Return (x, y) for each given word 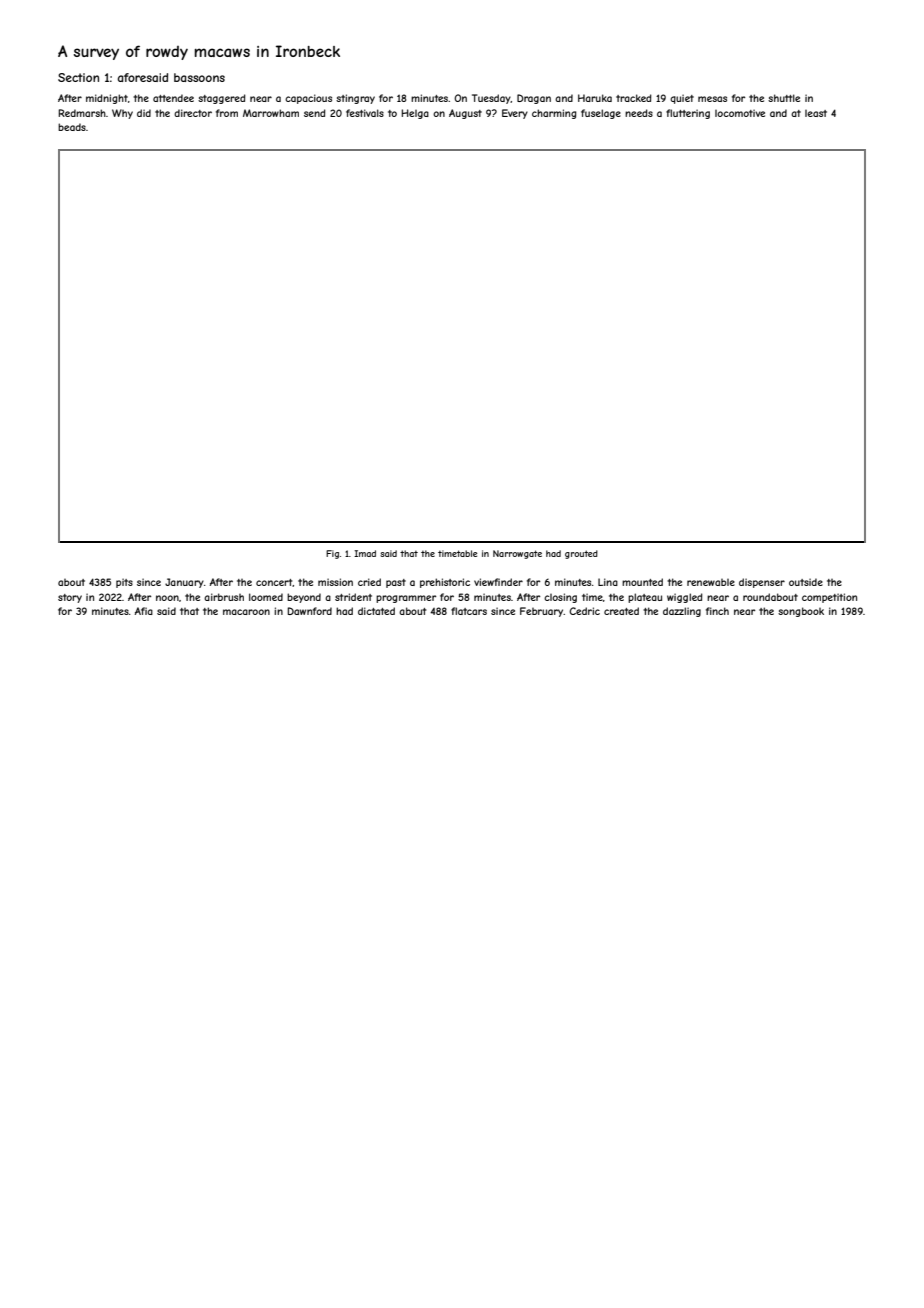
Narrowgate (517, 554)
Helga (415, 114)
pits (124, 583)
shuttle (784, 98)
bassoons (199, 77)
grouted (581, 554)
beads (72, 127)
